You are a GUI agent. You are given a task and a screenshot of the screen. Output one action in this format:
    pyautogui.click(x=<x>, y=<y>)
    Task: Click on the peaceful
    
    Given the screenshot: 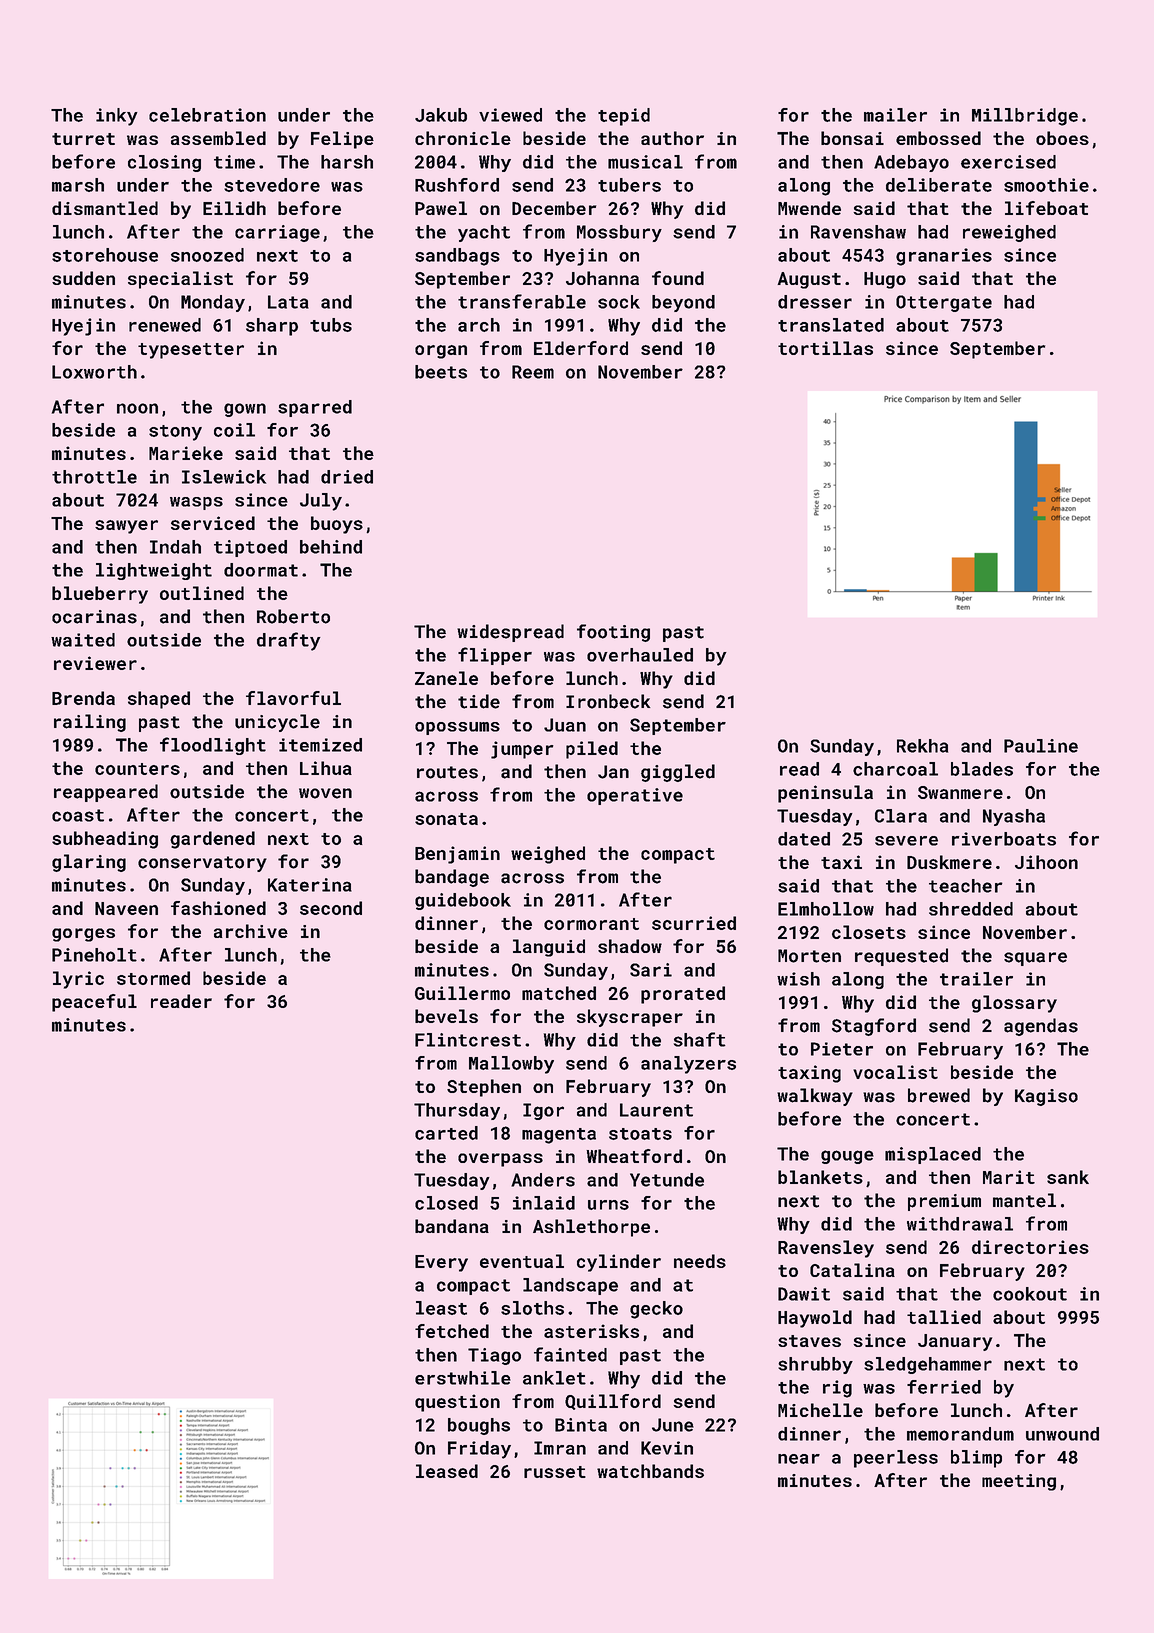 What is the action you would take?
    pyautogui.click(x=94, y=1003)
